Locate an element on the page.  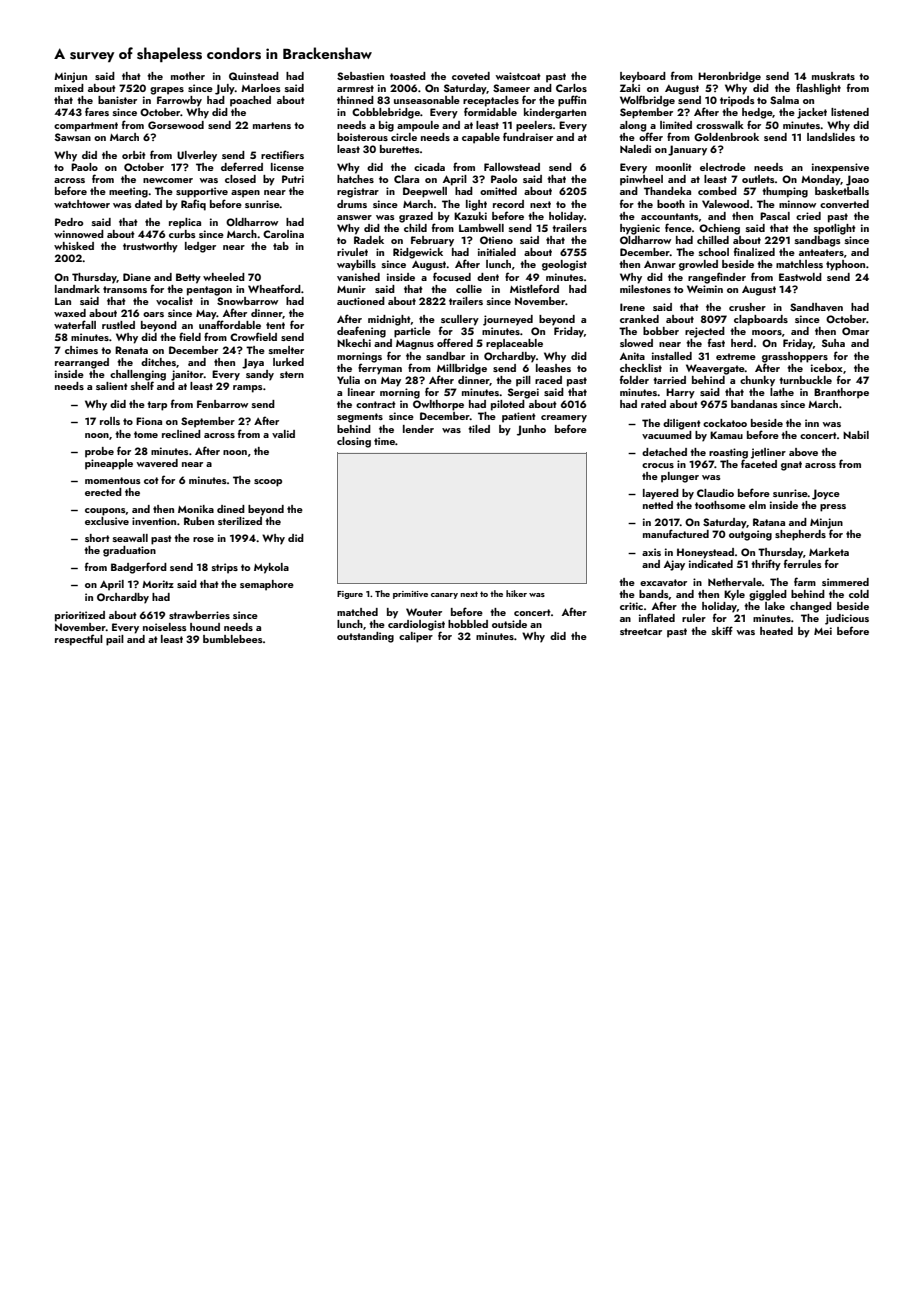
waterfall is located at coordinates (75, 324).
